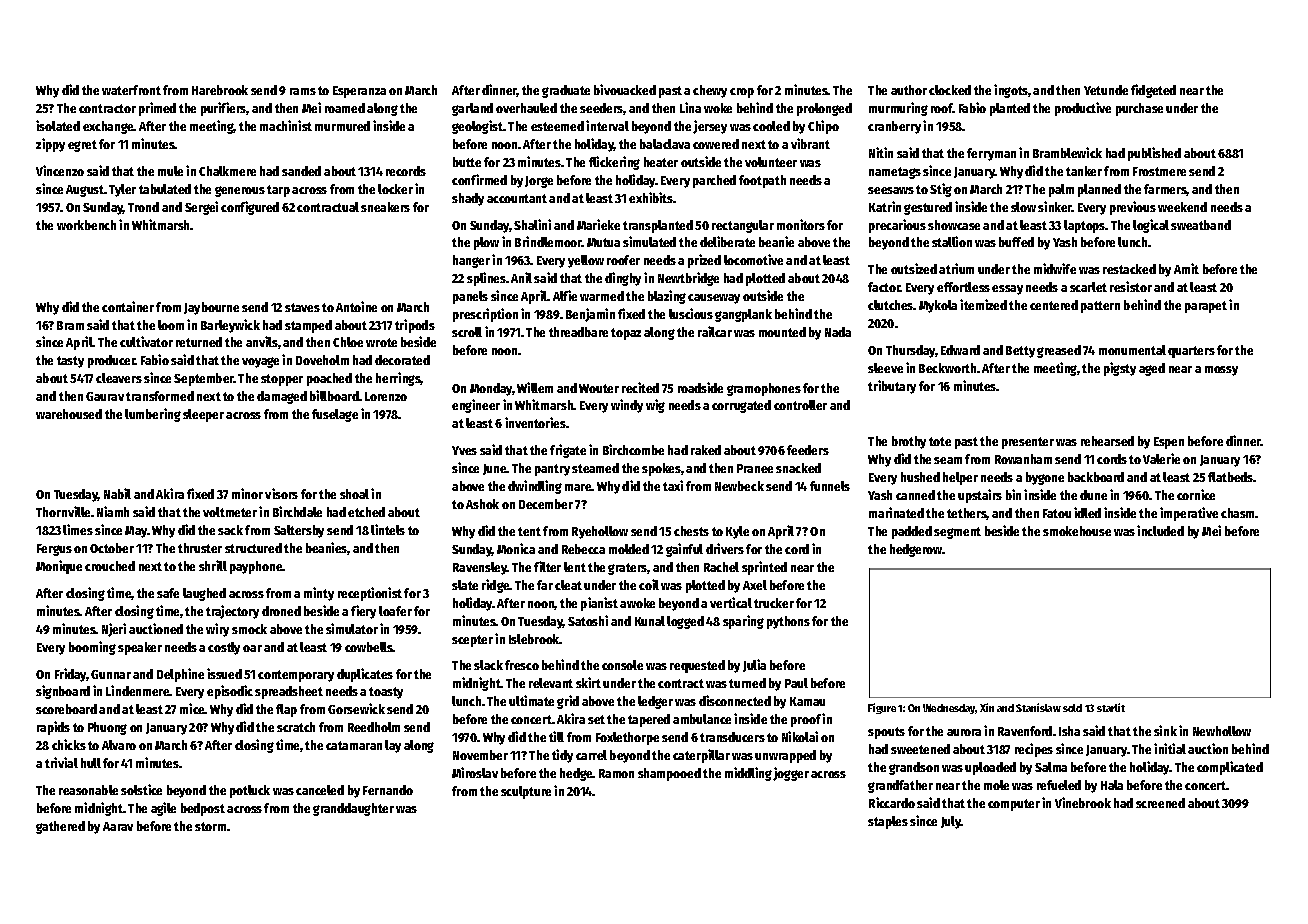  I want to click on Amit, so click(1186, 268).
